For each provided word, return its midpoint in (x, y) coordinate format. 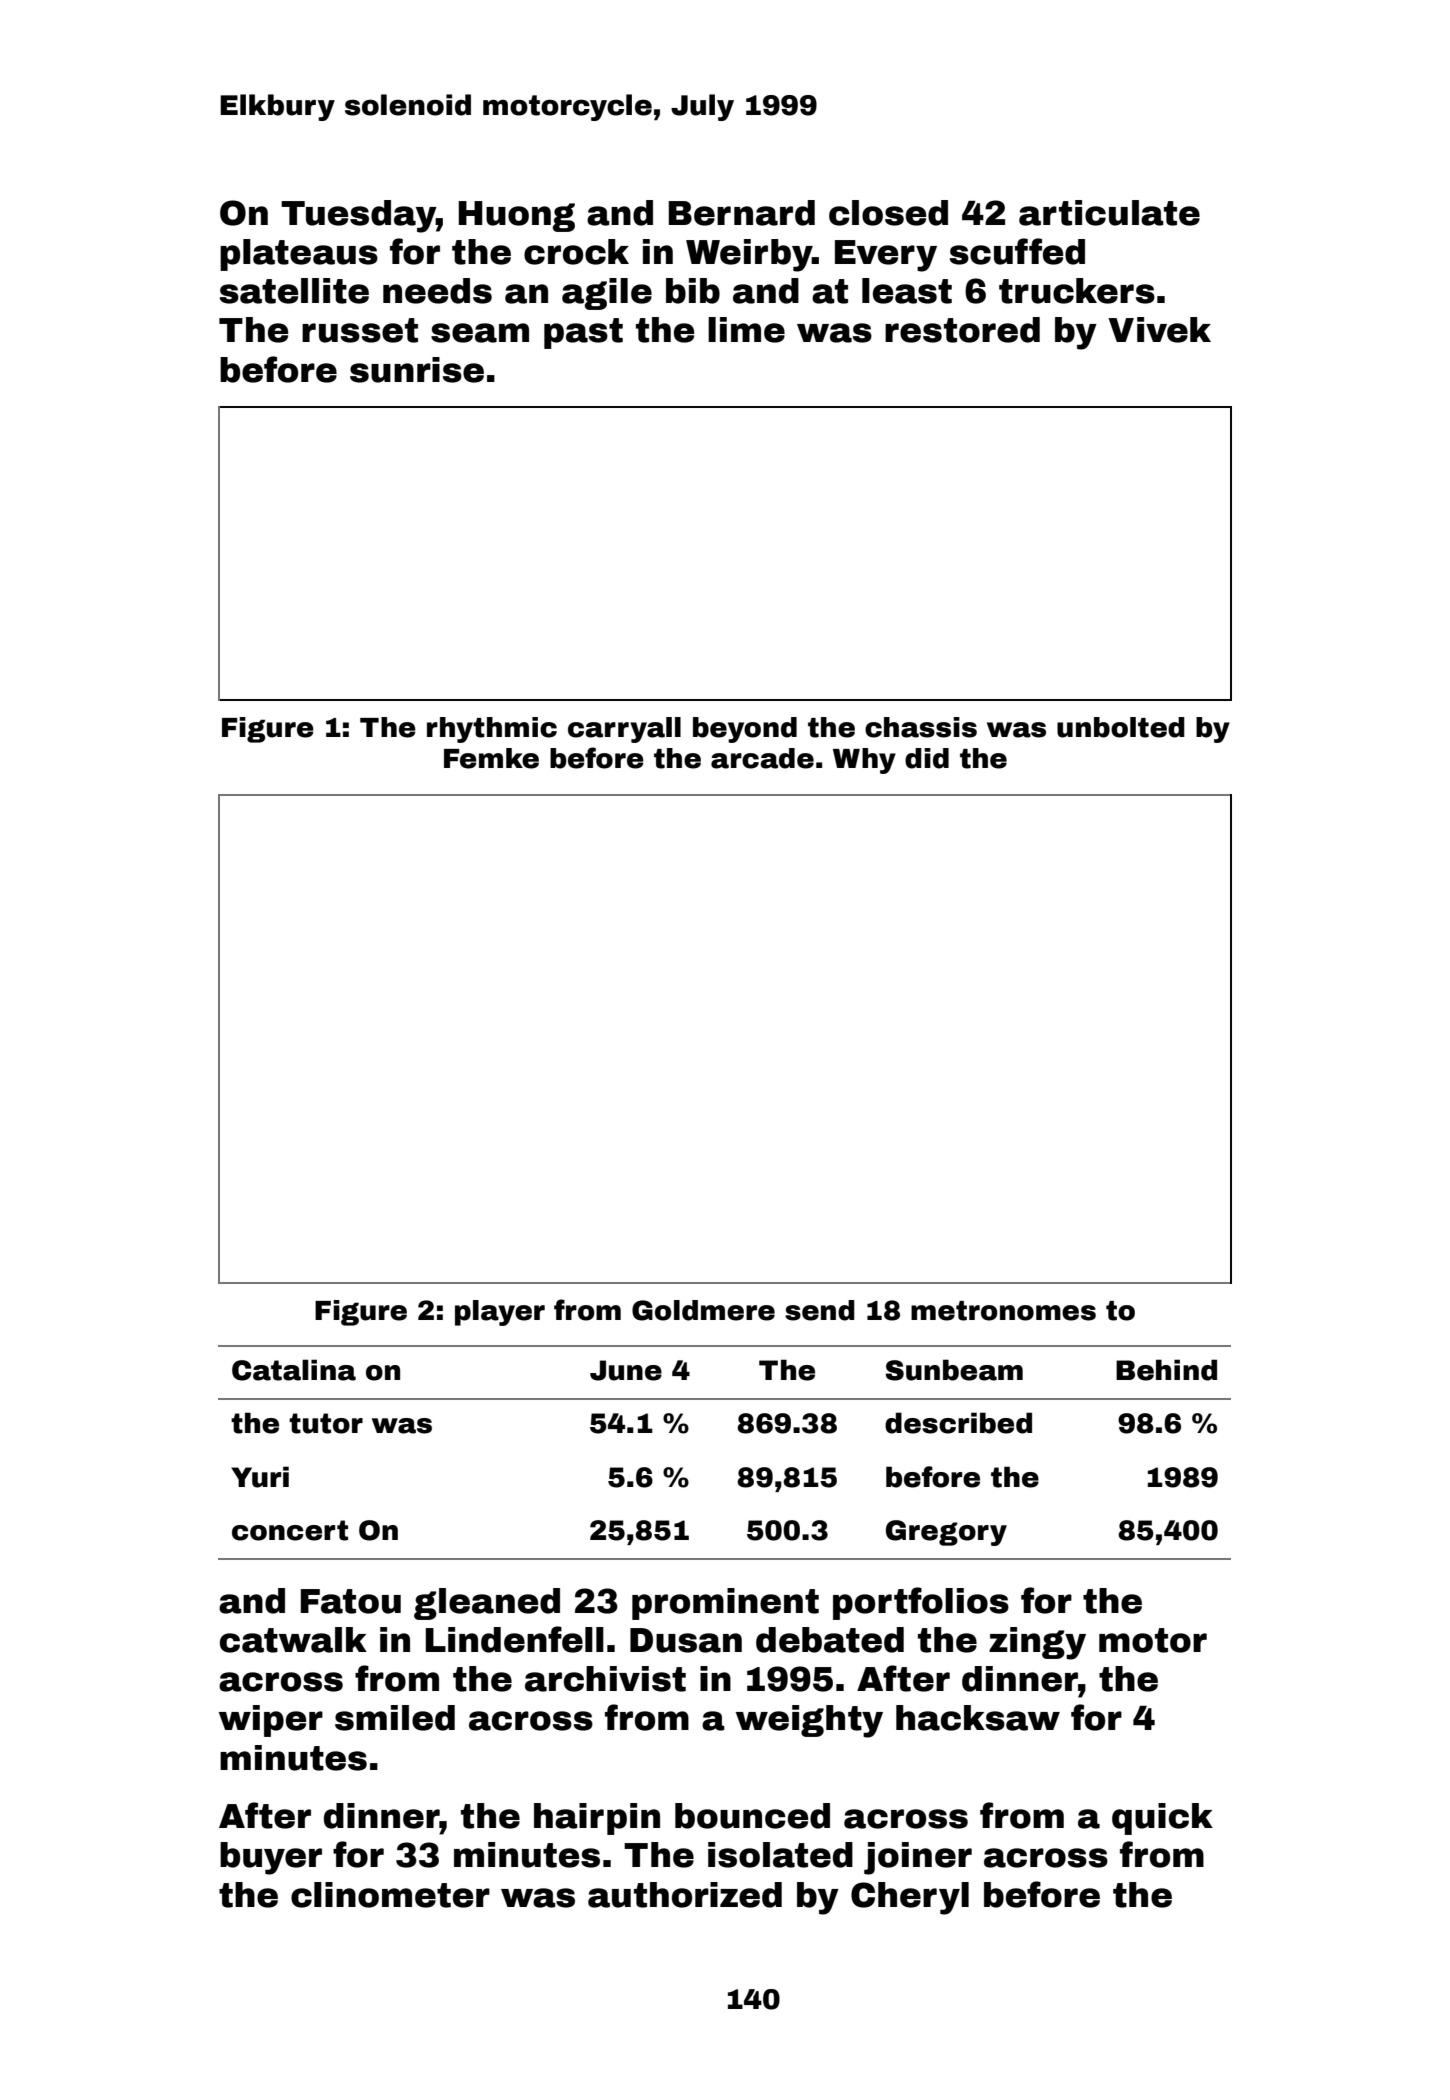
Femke (491, 758)
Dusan (686, 1640)
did (927, 758)
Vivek (1159, 330)
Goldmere (703, 1310)
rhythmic (492, 730)
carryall (624, 730)
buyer (271, 1858)
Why (864, 761)
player (500, 1313)
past (583, 333)
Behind (1166, 1370)
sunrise (417, 370)
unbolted (1121, 727)
